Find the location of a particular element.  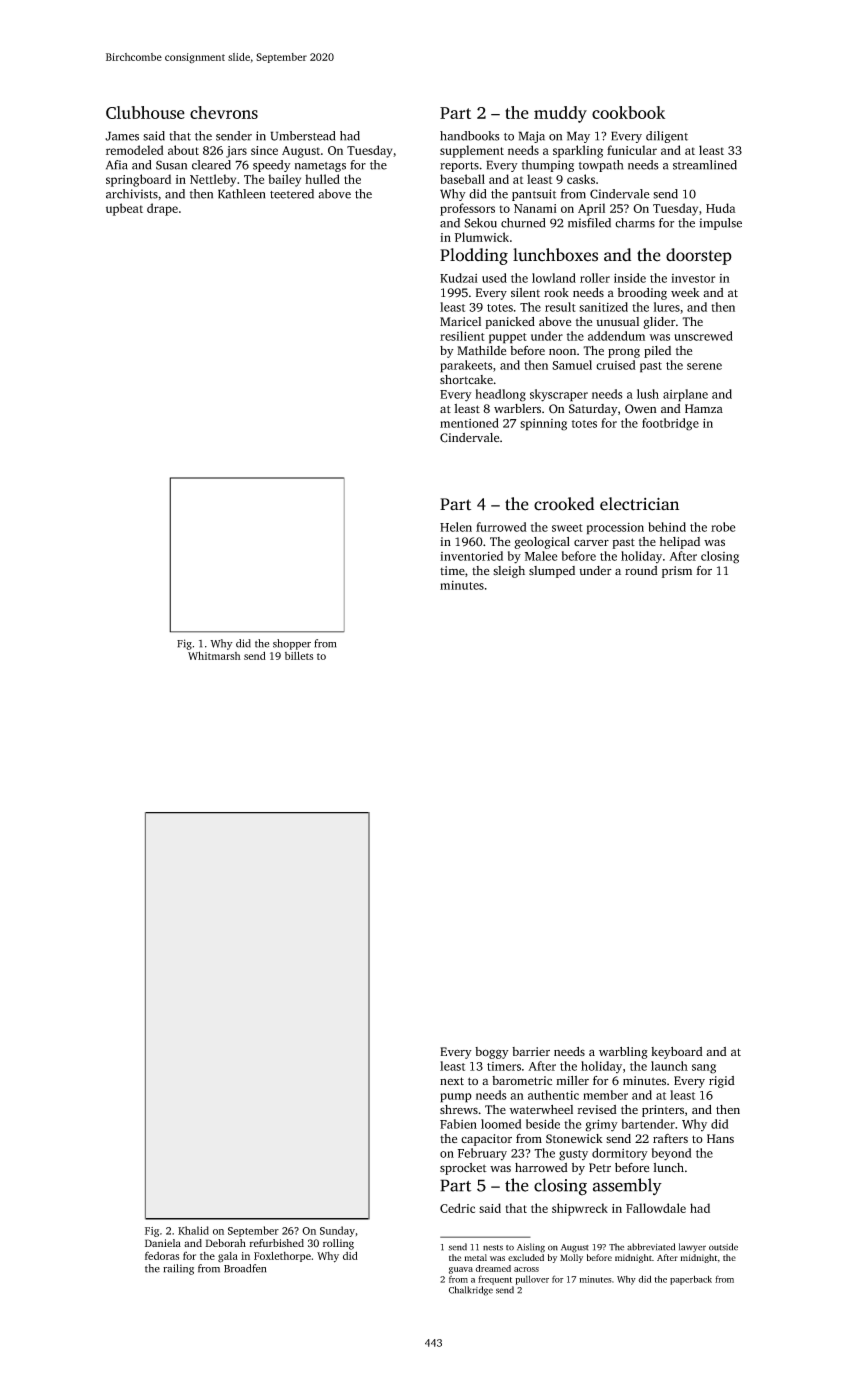

Nettleby is located at coordinates (213, 180).
